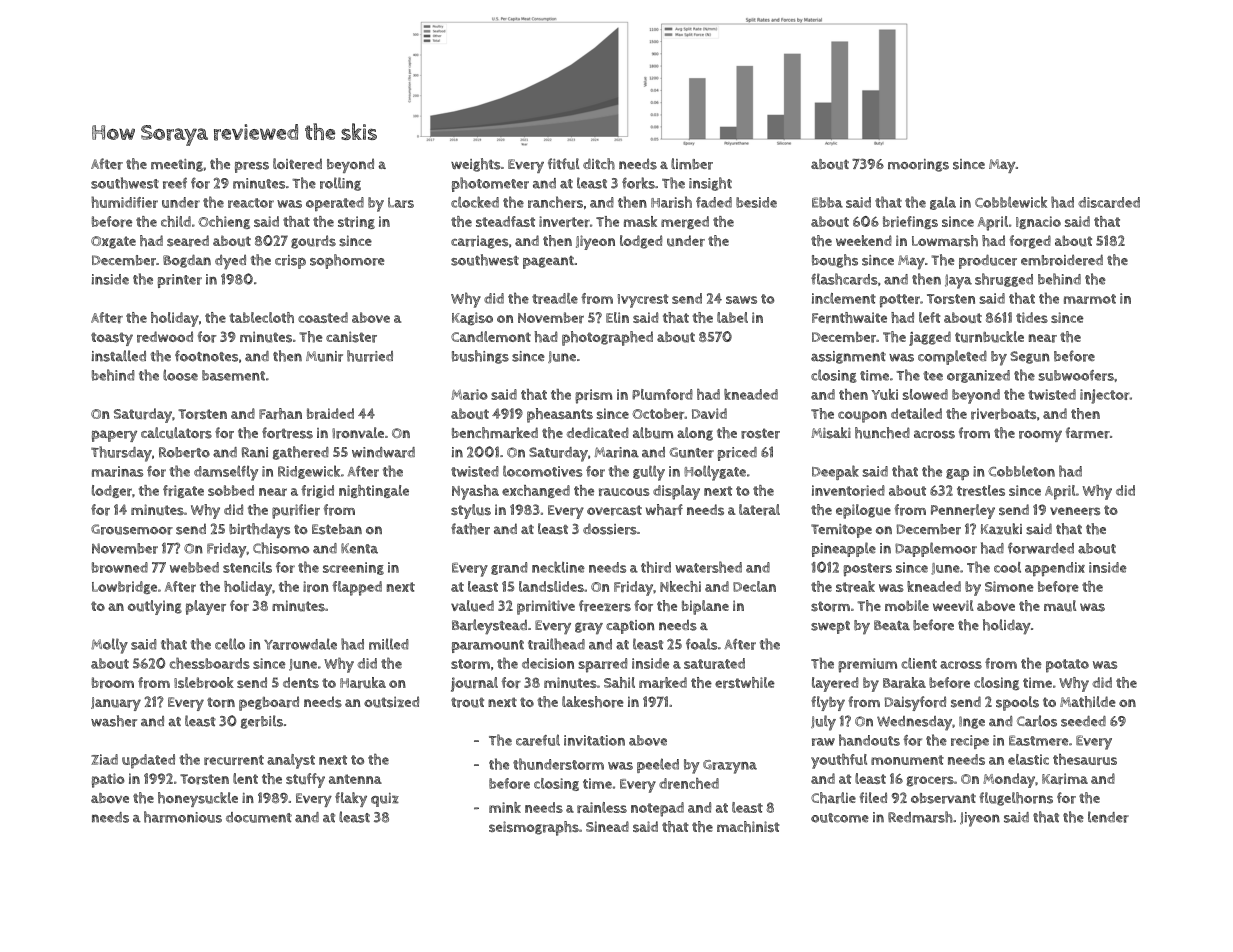  I want to click on browned, so click(120, 567).
